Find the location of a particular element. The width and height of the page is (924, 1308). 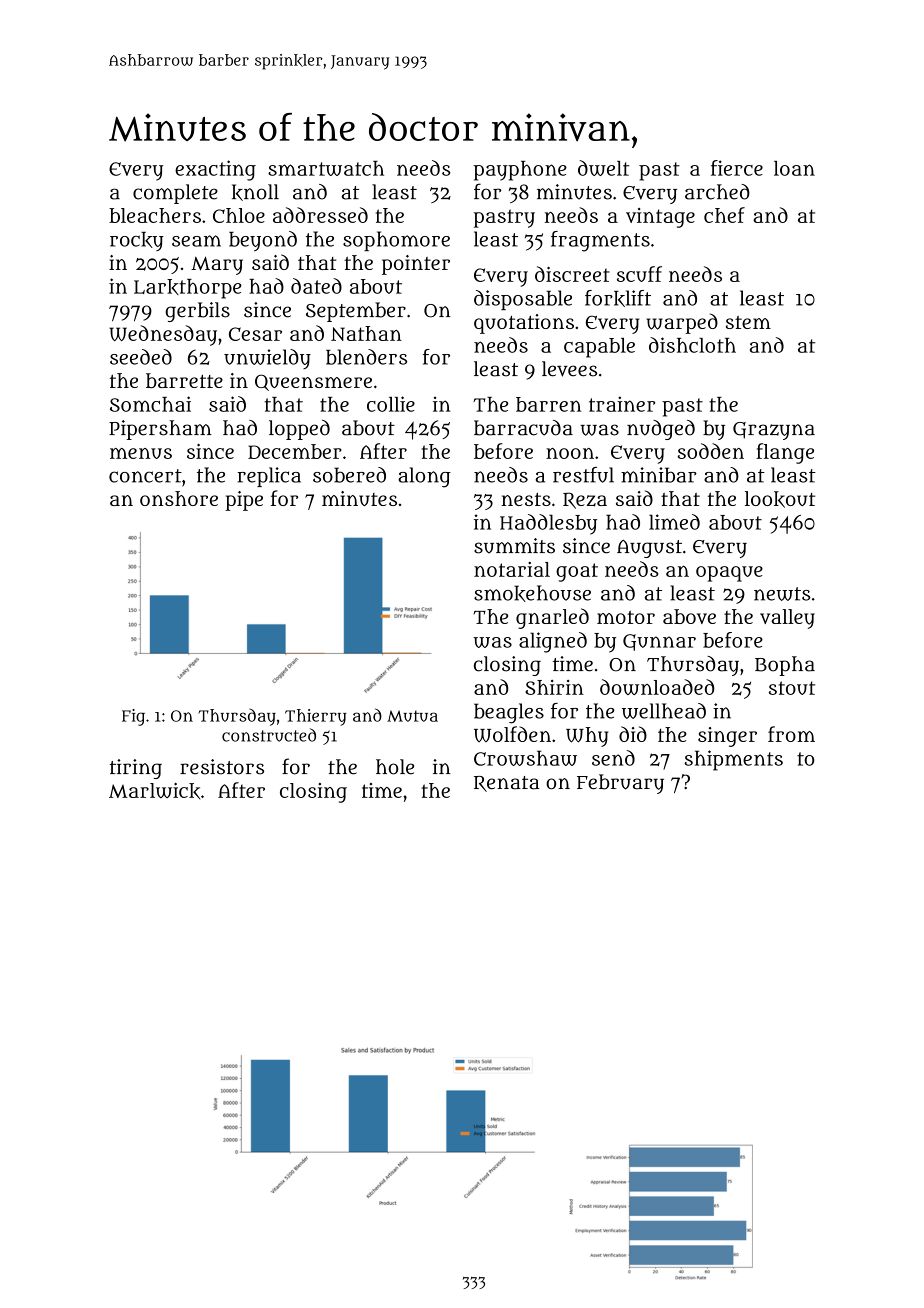

complete is located at coordinates (175, 194).
